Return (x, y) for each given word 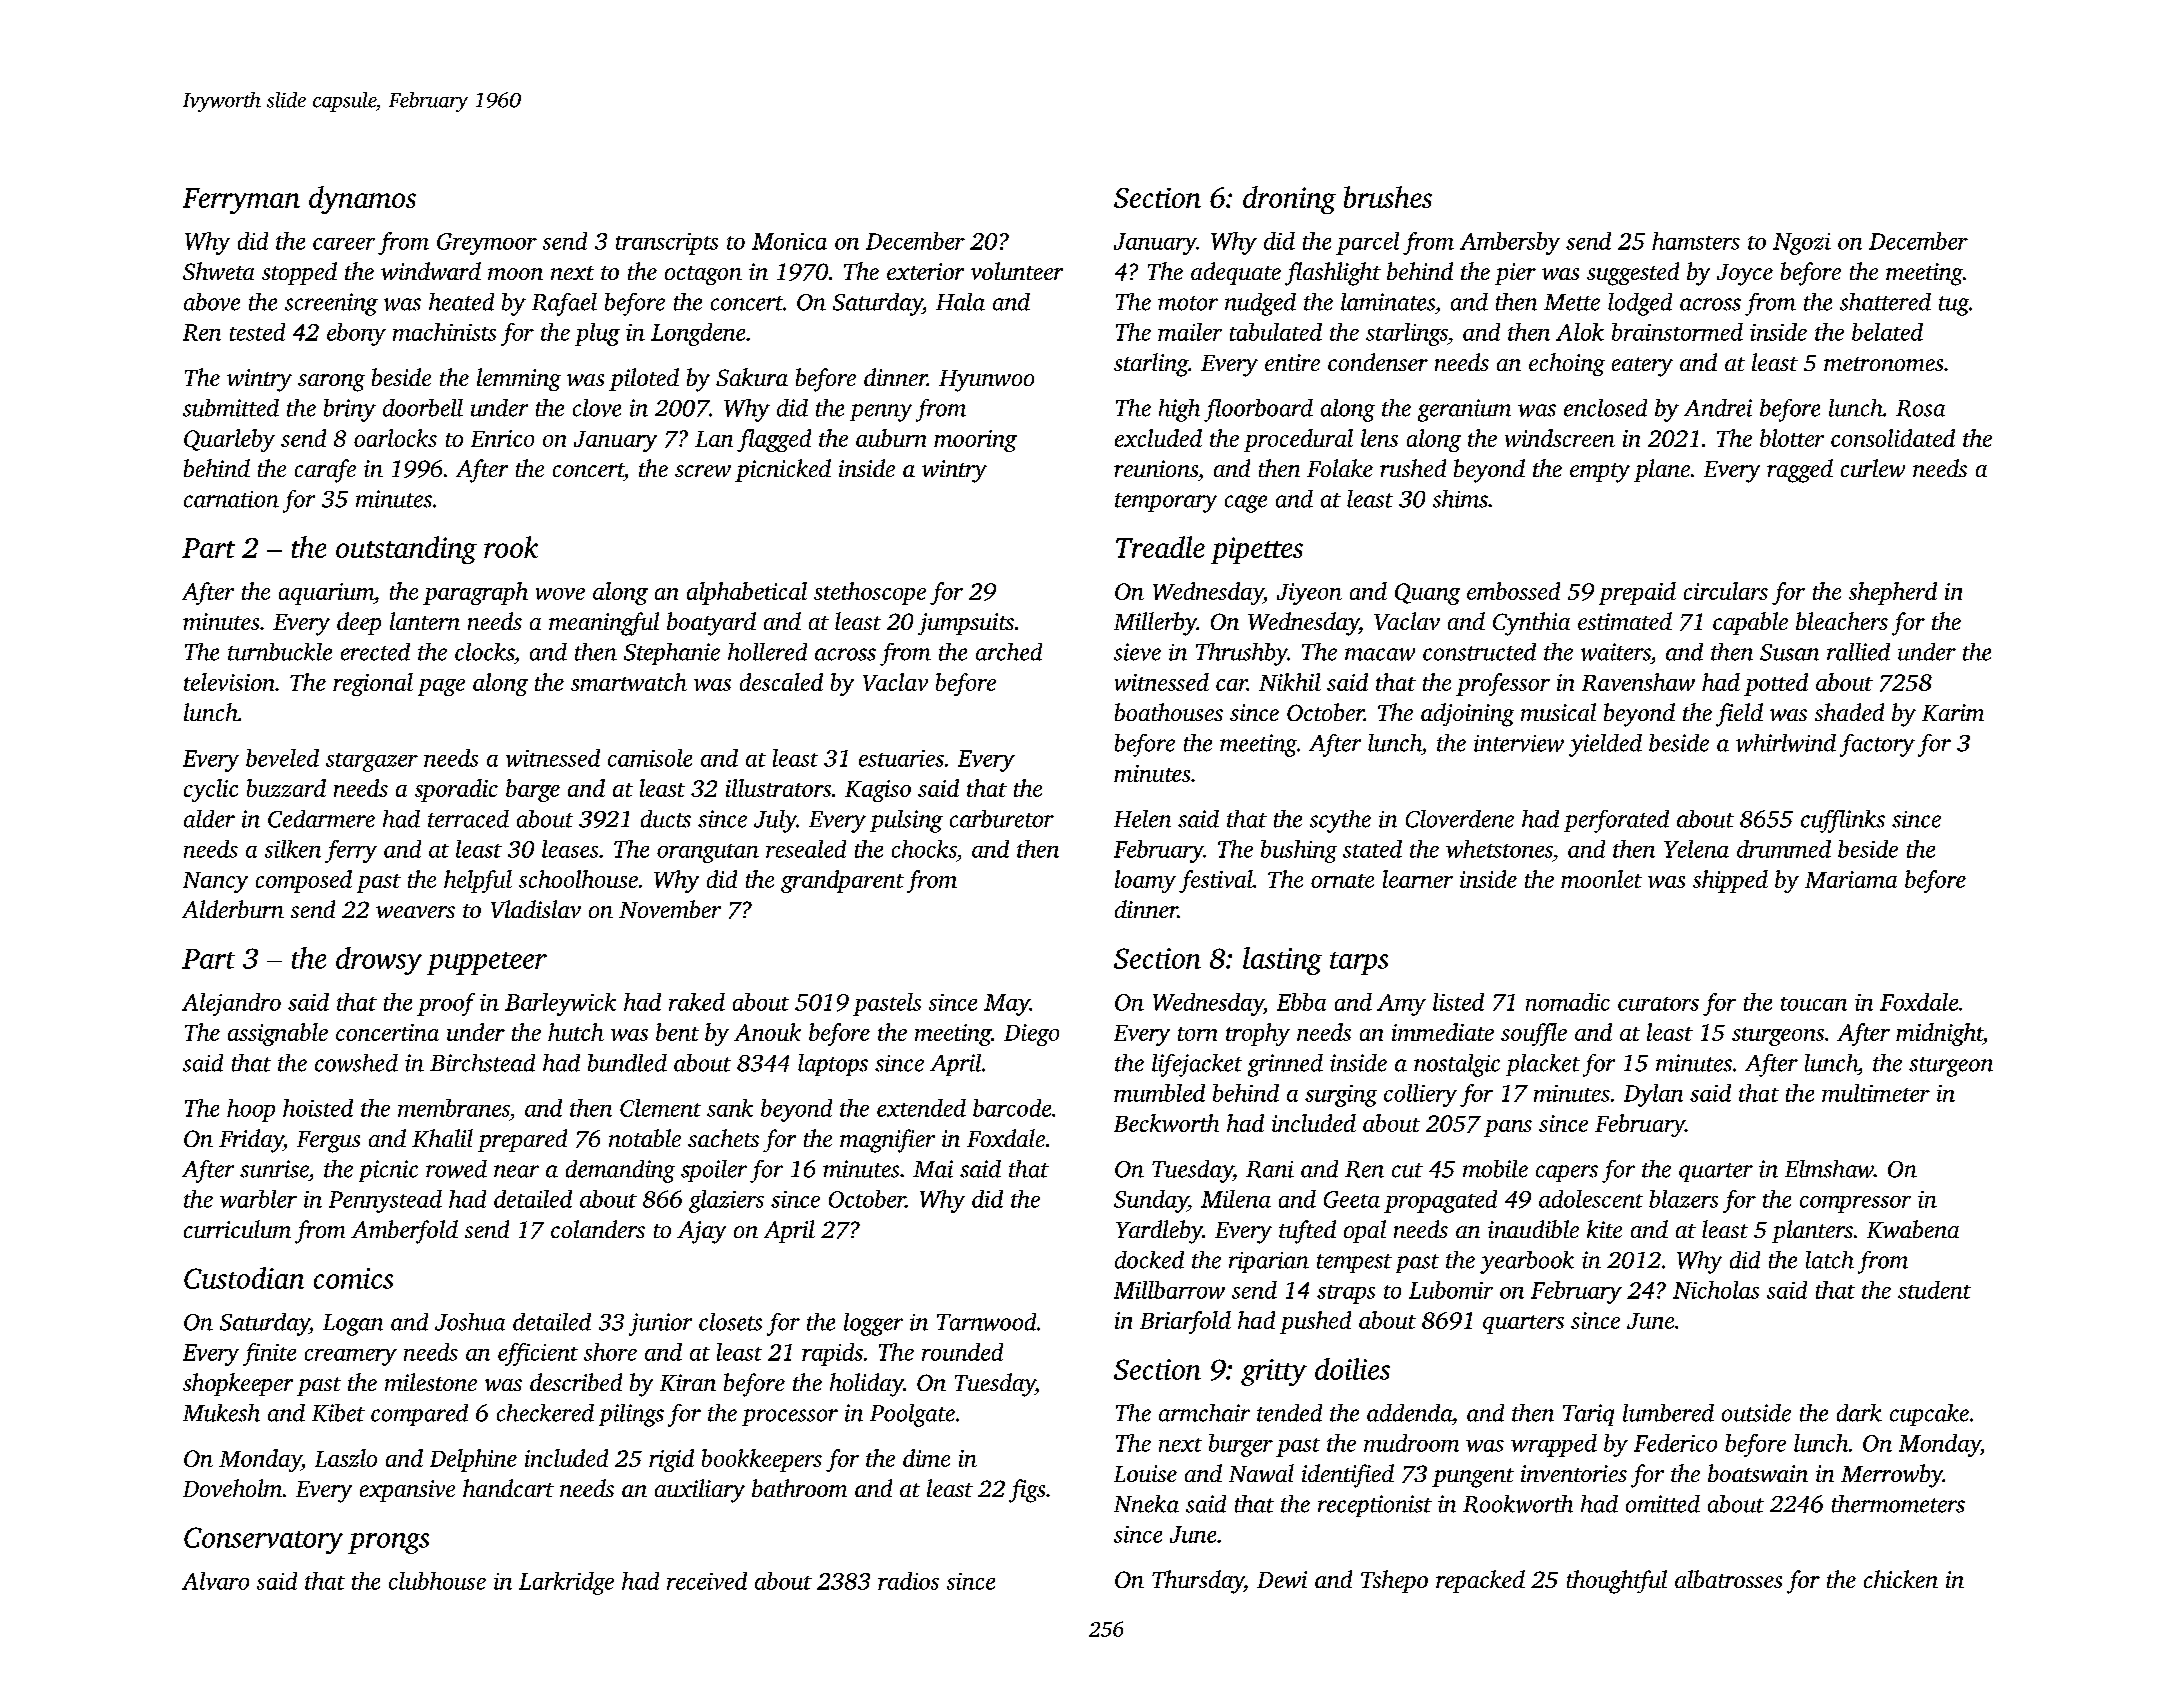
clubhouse (437, 1581)
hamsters (1696, 241)
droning (1289, 200)
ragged (1800, 471)
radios (908, 1581)
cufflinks (1843, 821)
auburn (891, 438)
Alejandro (231, 1004)
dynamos (362, 200)
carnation (231, 499)
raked (697, 1002)
